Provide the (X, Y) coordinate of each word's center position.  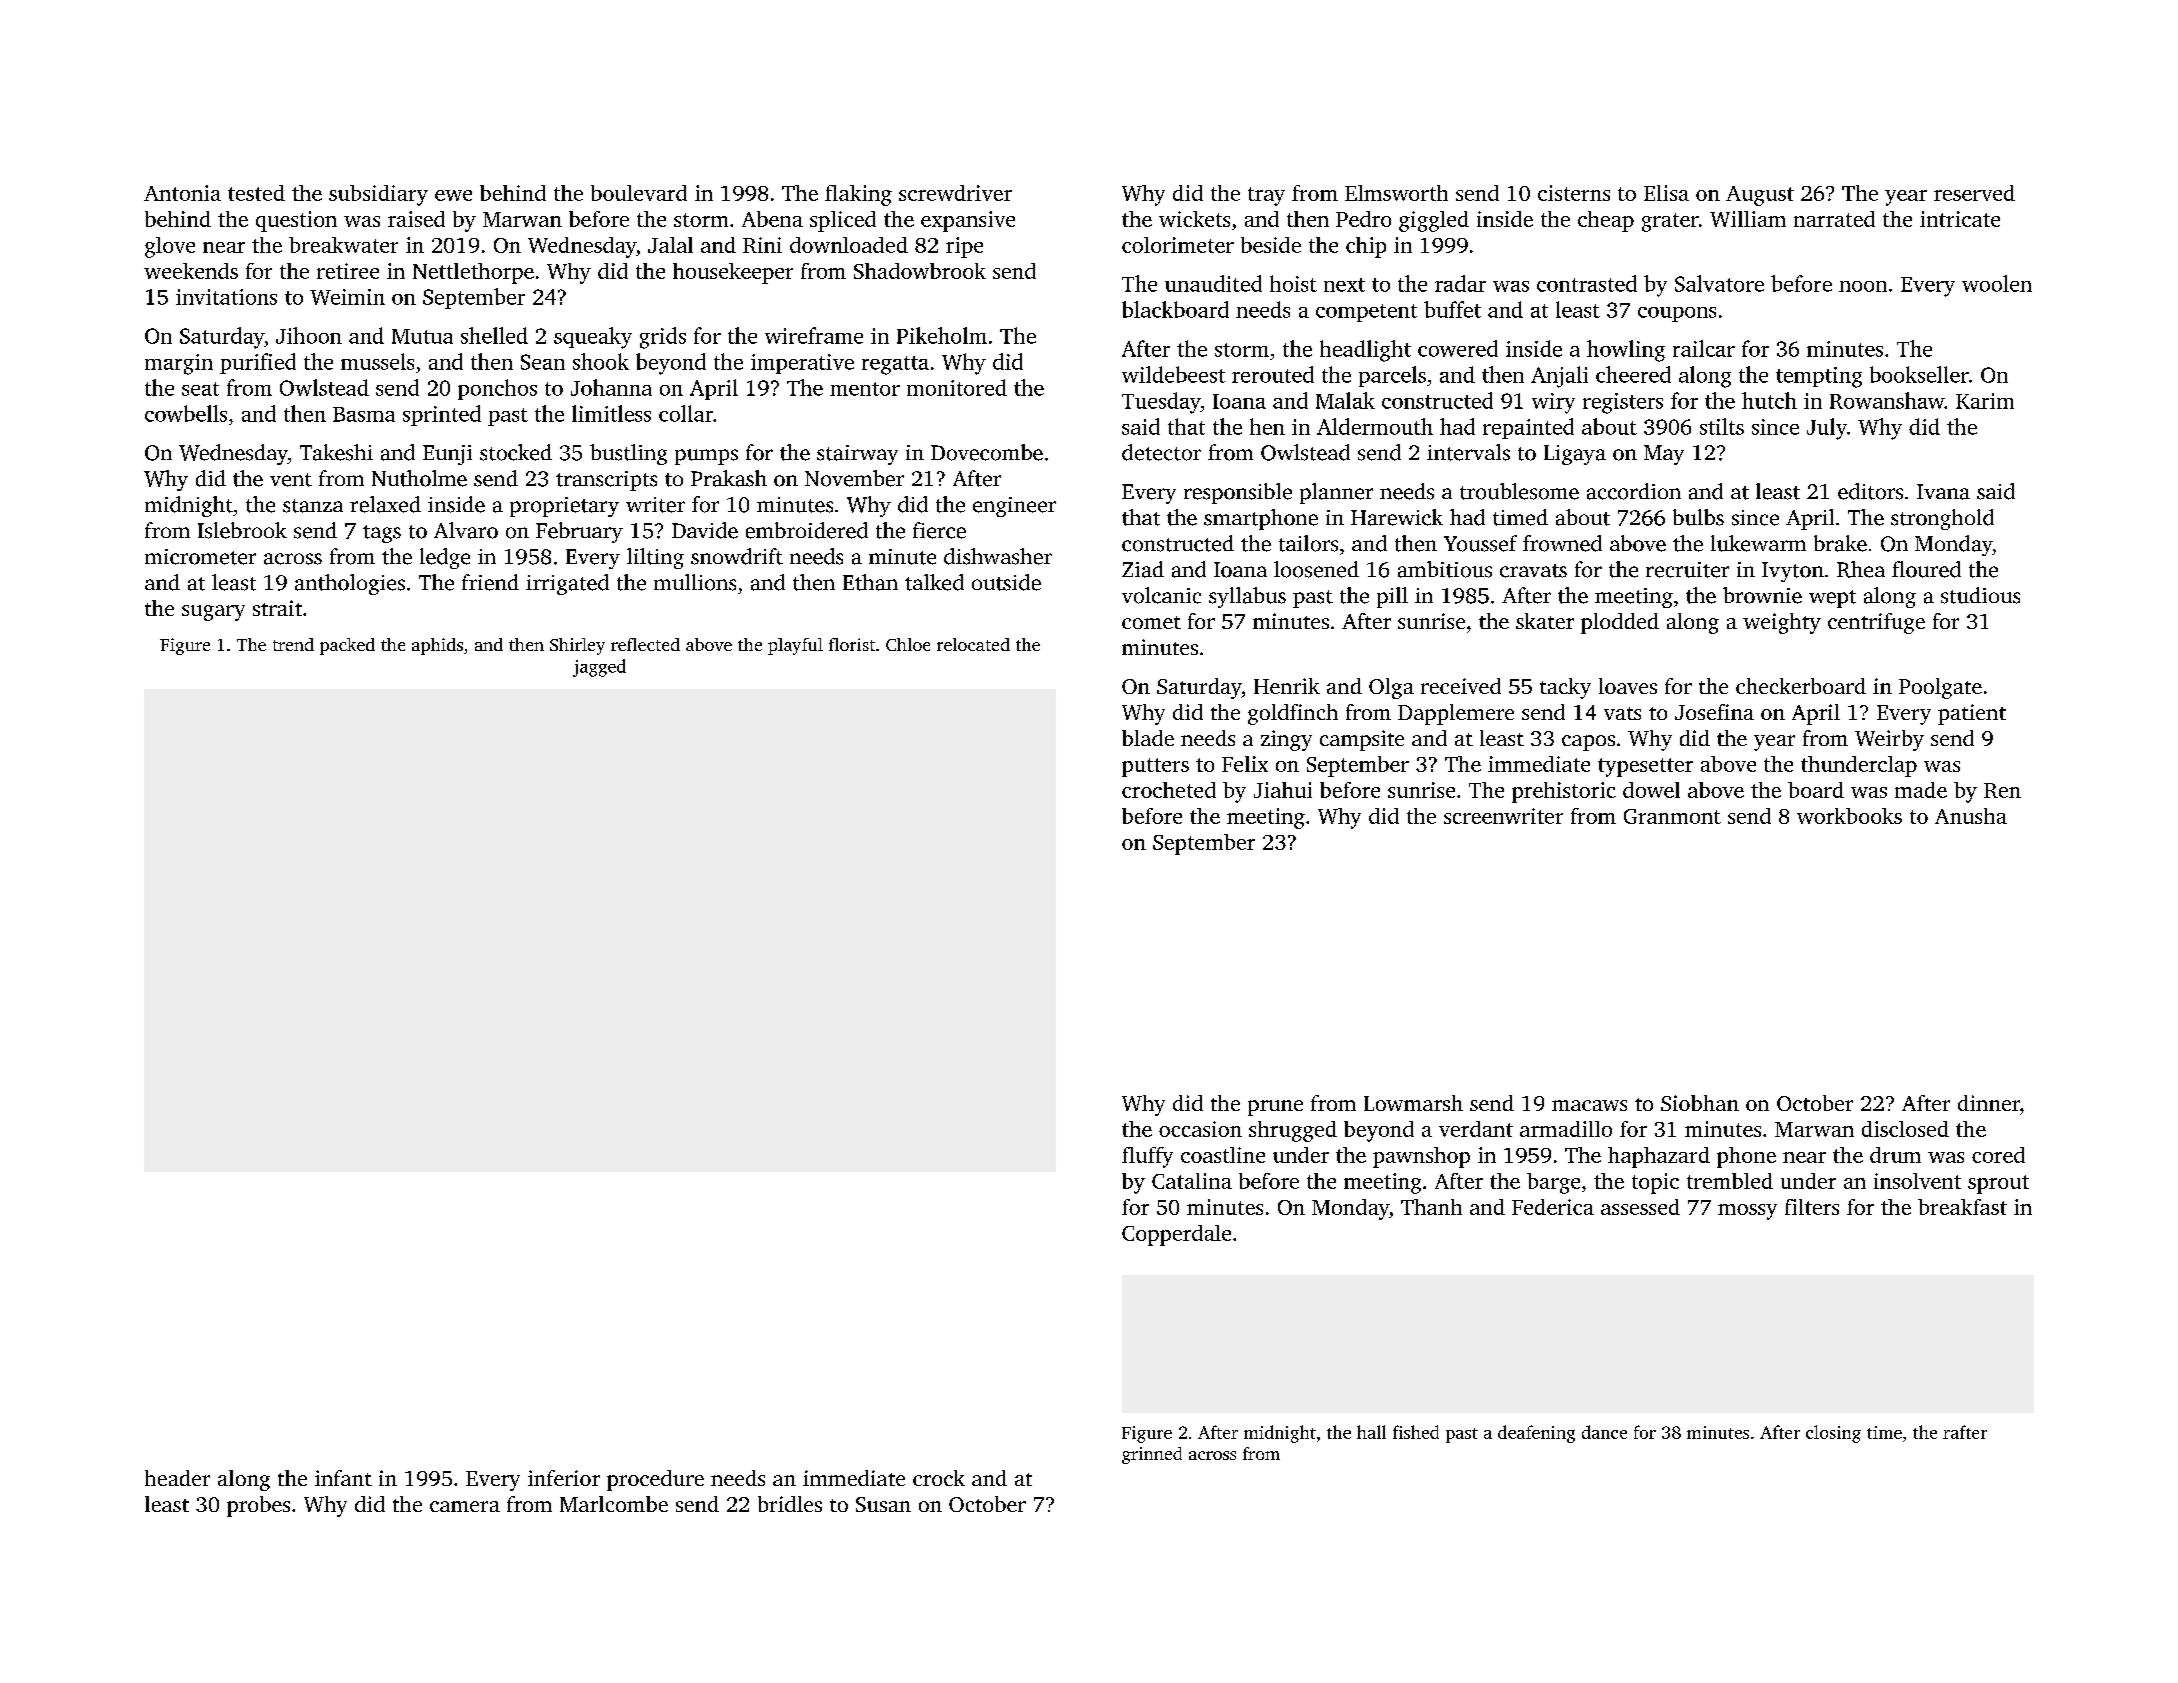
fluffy (1147, 1157)
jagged (599, 668)
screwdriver (955, 193)
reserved (1974, 193)
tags (382, 534)
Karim (1985, 401)
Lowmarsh (1413, 1103)
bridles (790, 1504)
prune (1275, 1108)
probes (258, 1506)
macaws (1589, 1105)
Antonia (182, 193)
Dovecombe (987, 452)
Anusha (1971, 816)
